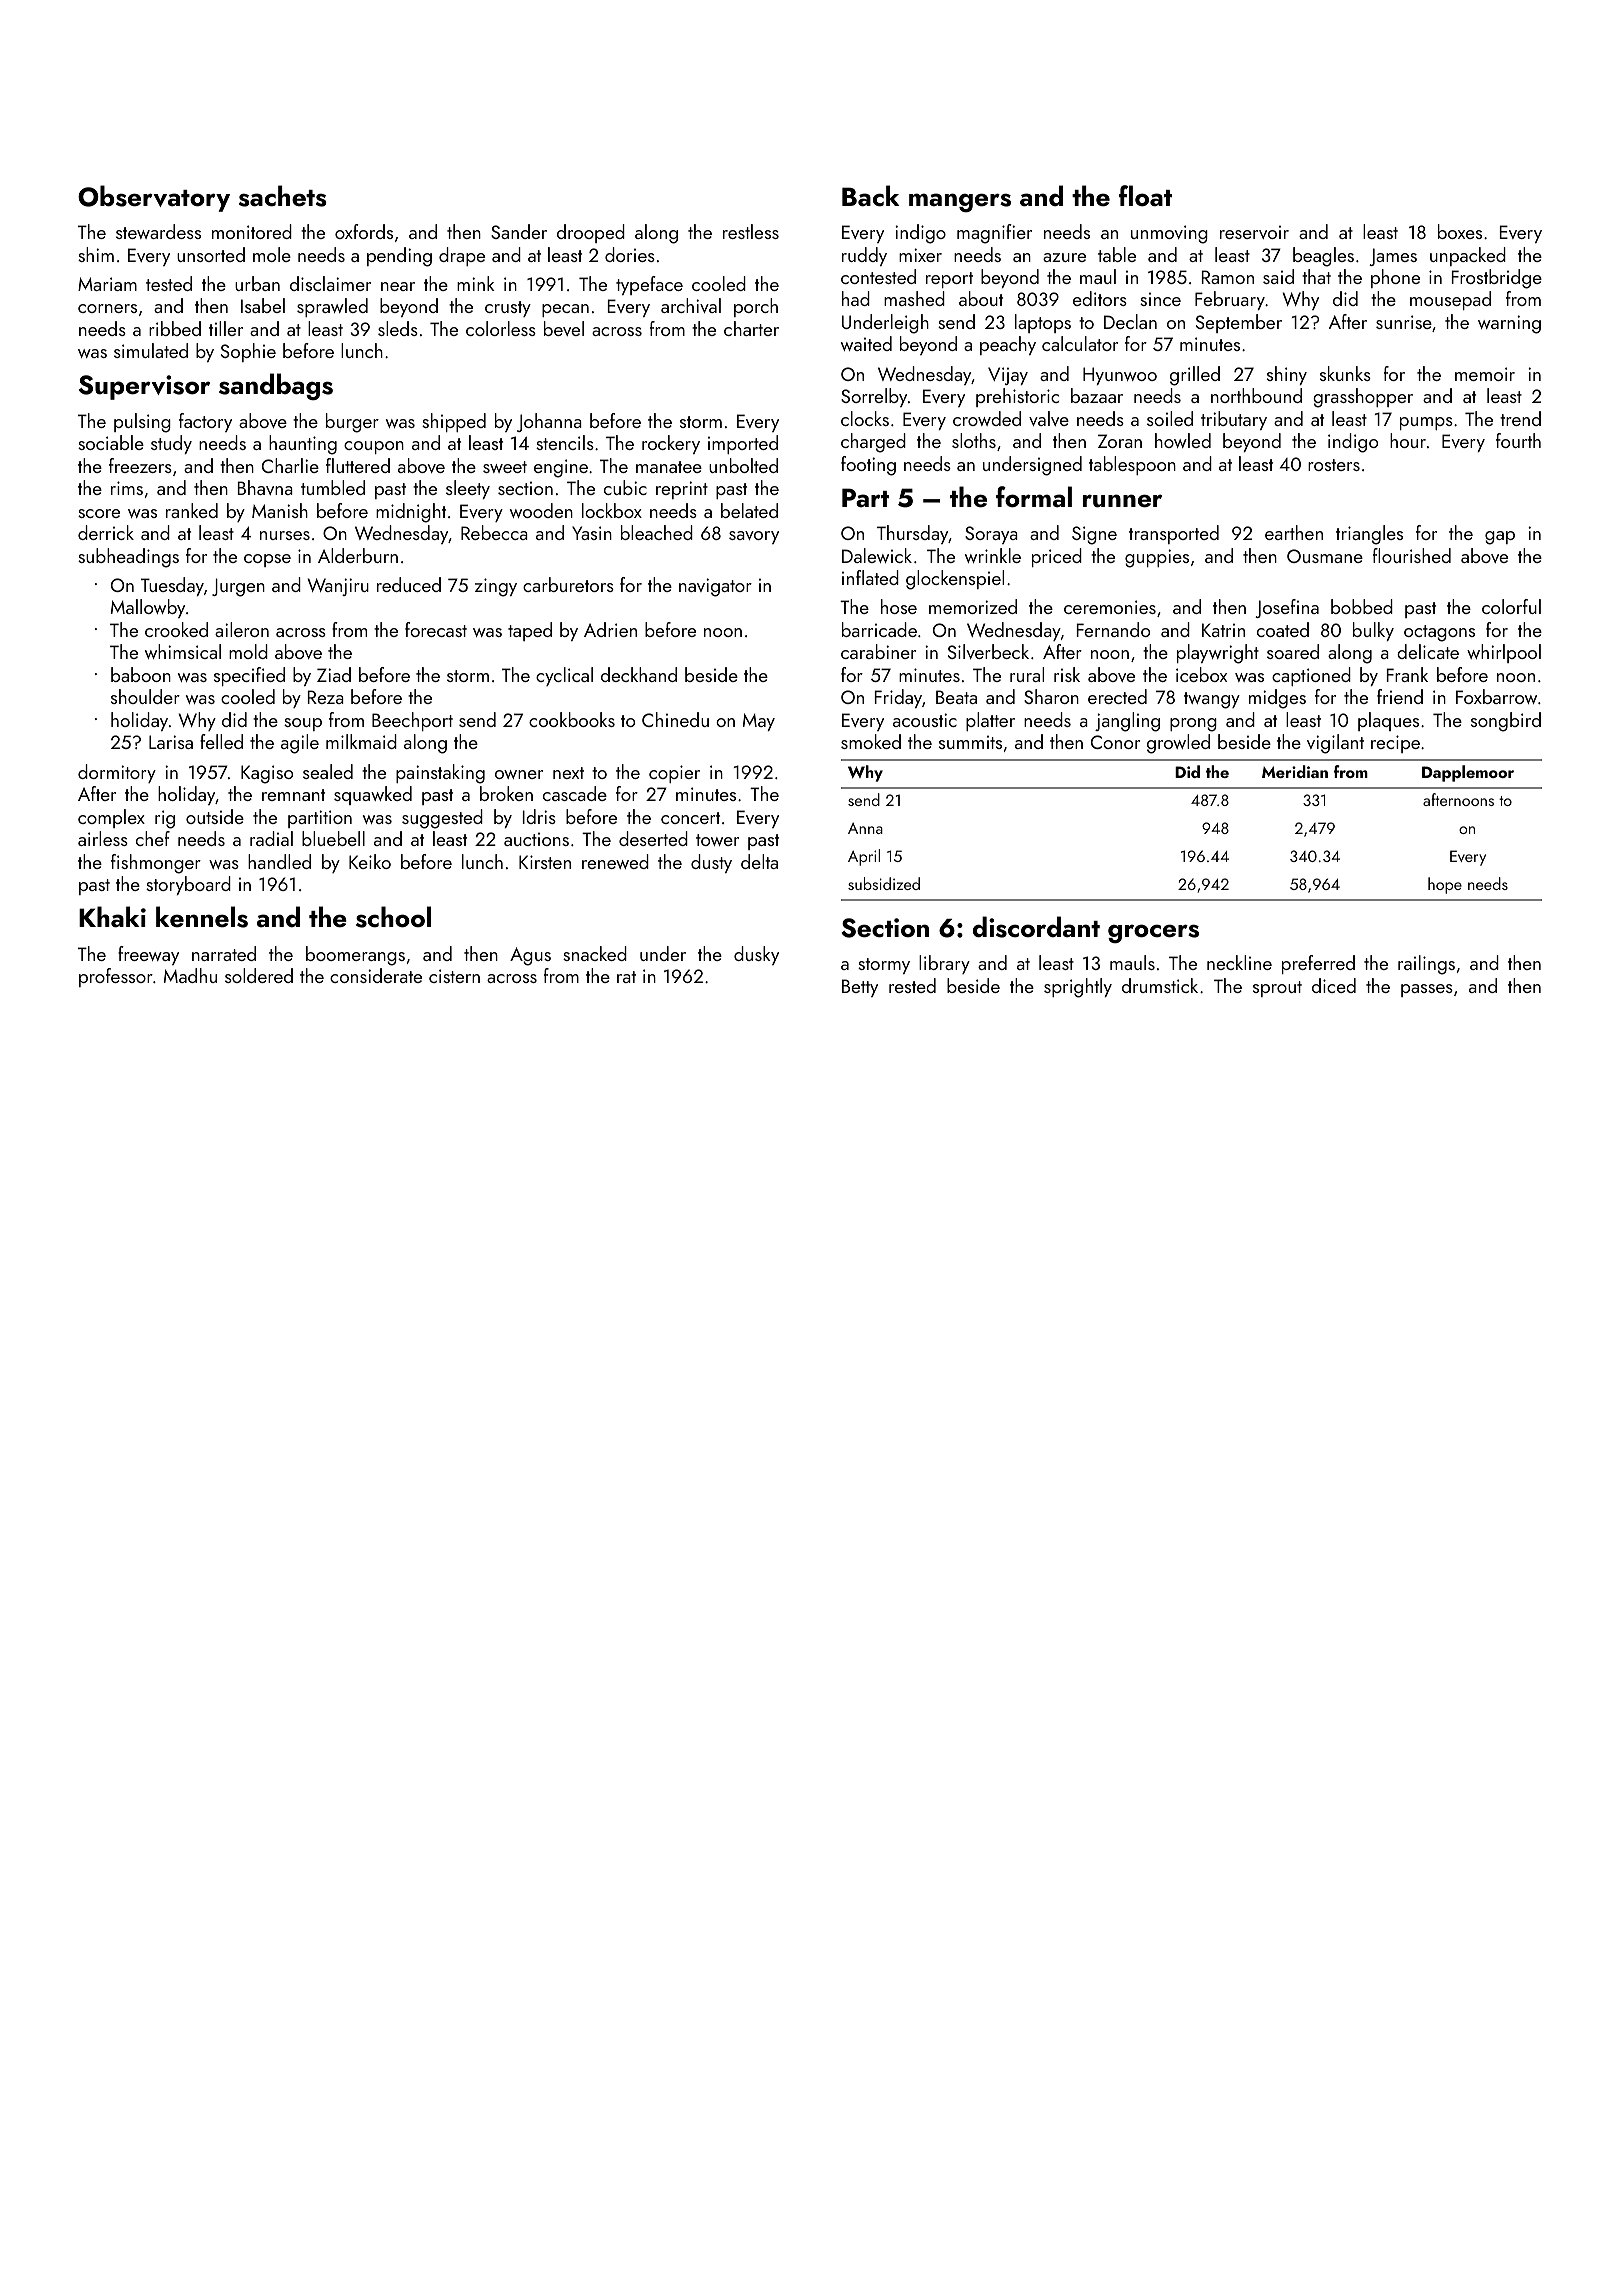  I want to click on smoked, so click(871, 741).
